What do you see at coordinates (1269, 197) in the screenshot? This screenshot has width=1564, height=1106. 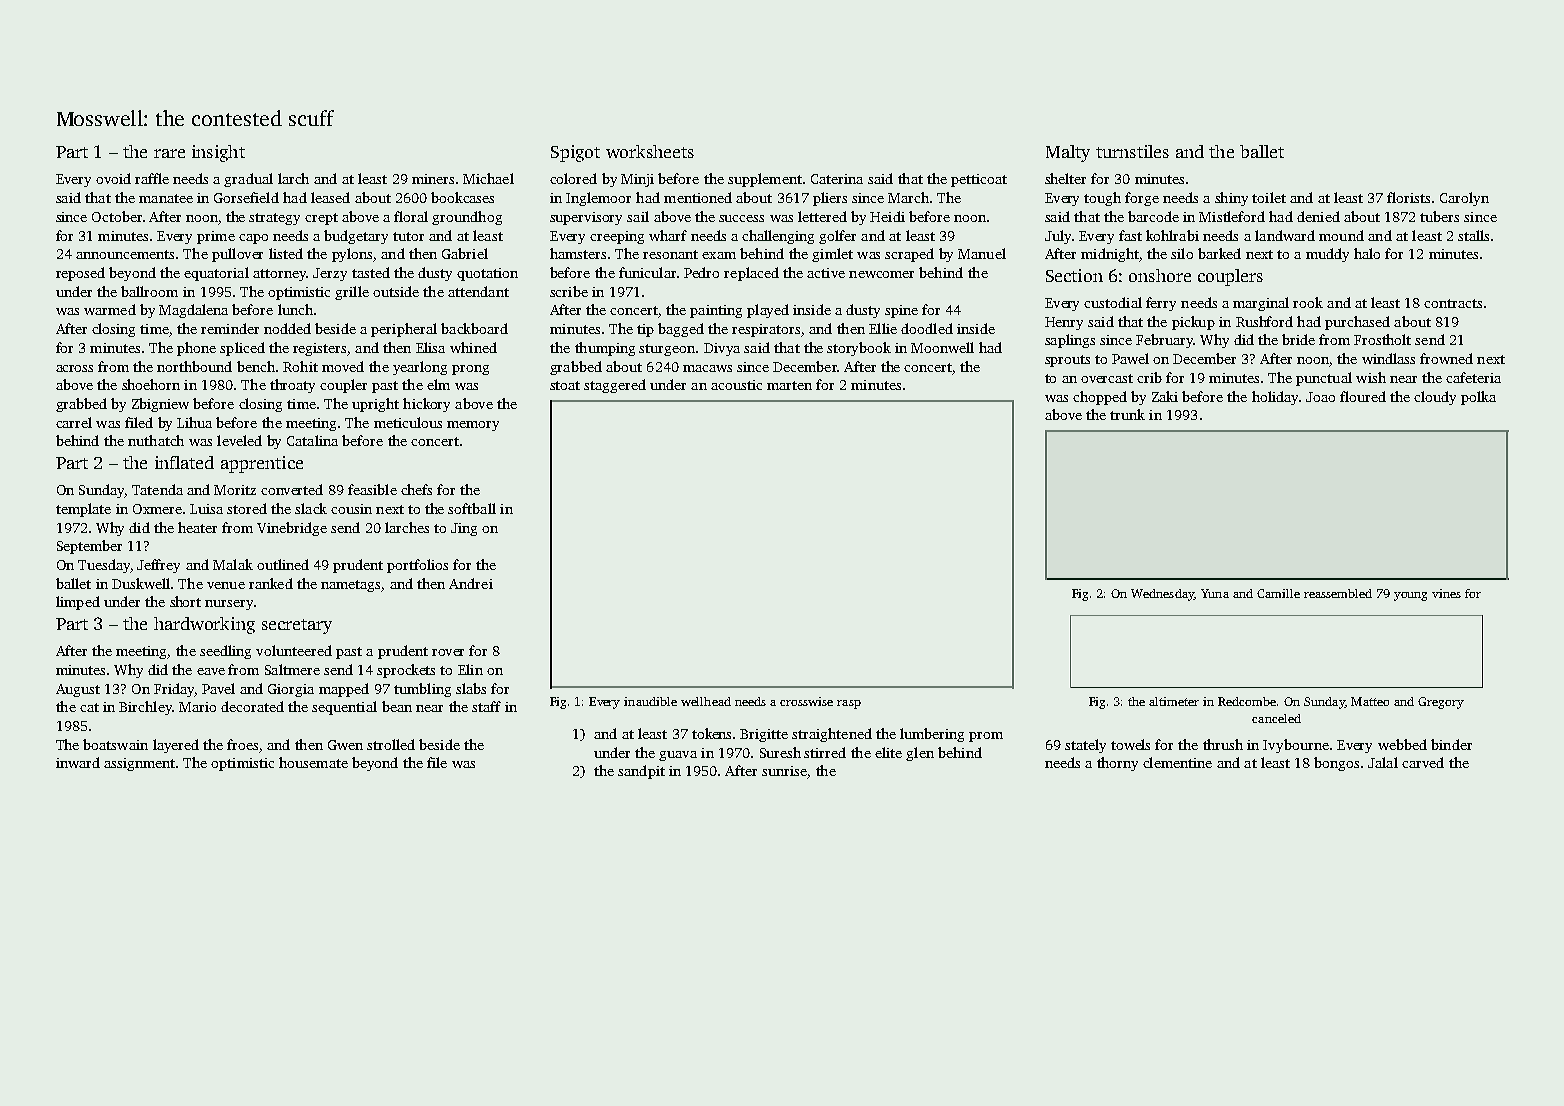 I see `toilet` at bounding box center [1269, 197].
